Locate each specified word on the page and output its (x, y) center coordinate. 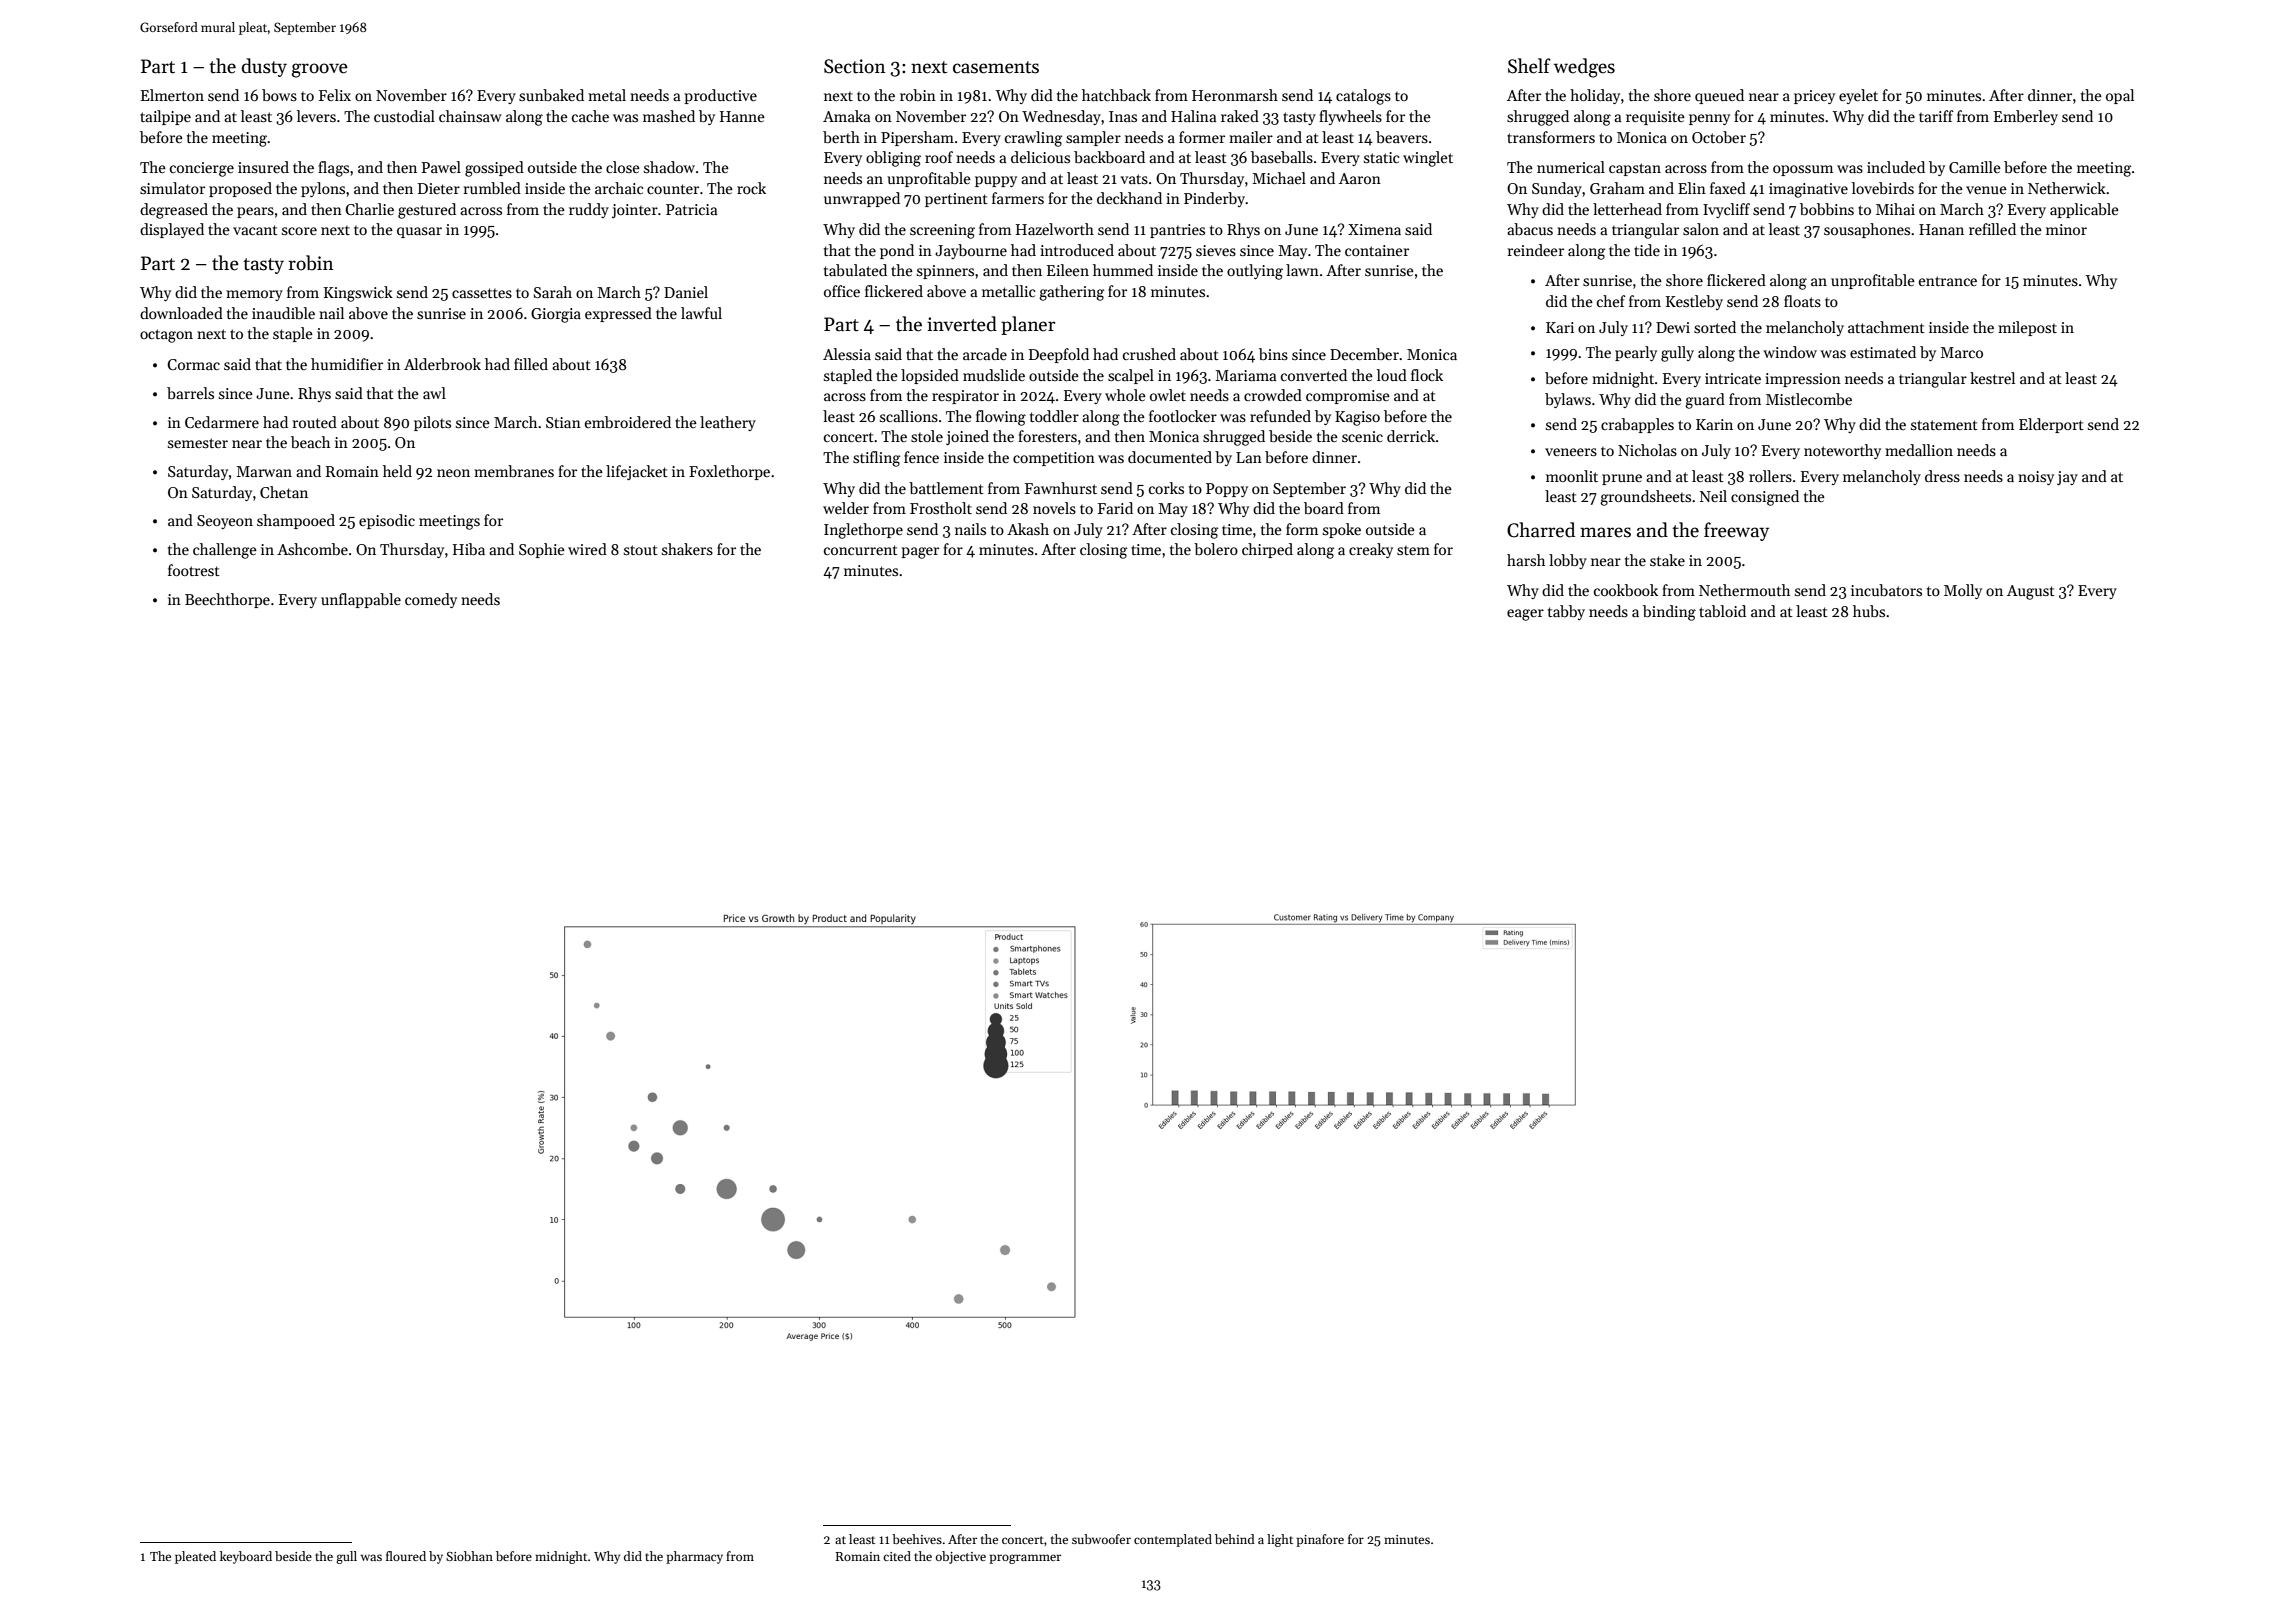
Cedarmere (222, 422)
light (1280, 1540)
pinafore (1320, 1540)
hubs (1869, 611)
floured (406, 1556)
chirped (1267, 550)
